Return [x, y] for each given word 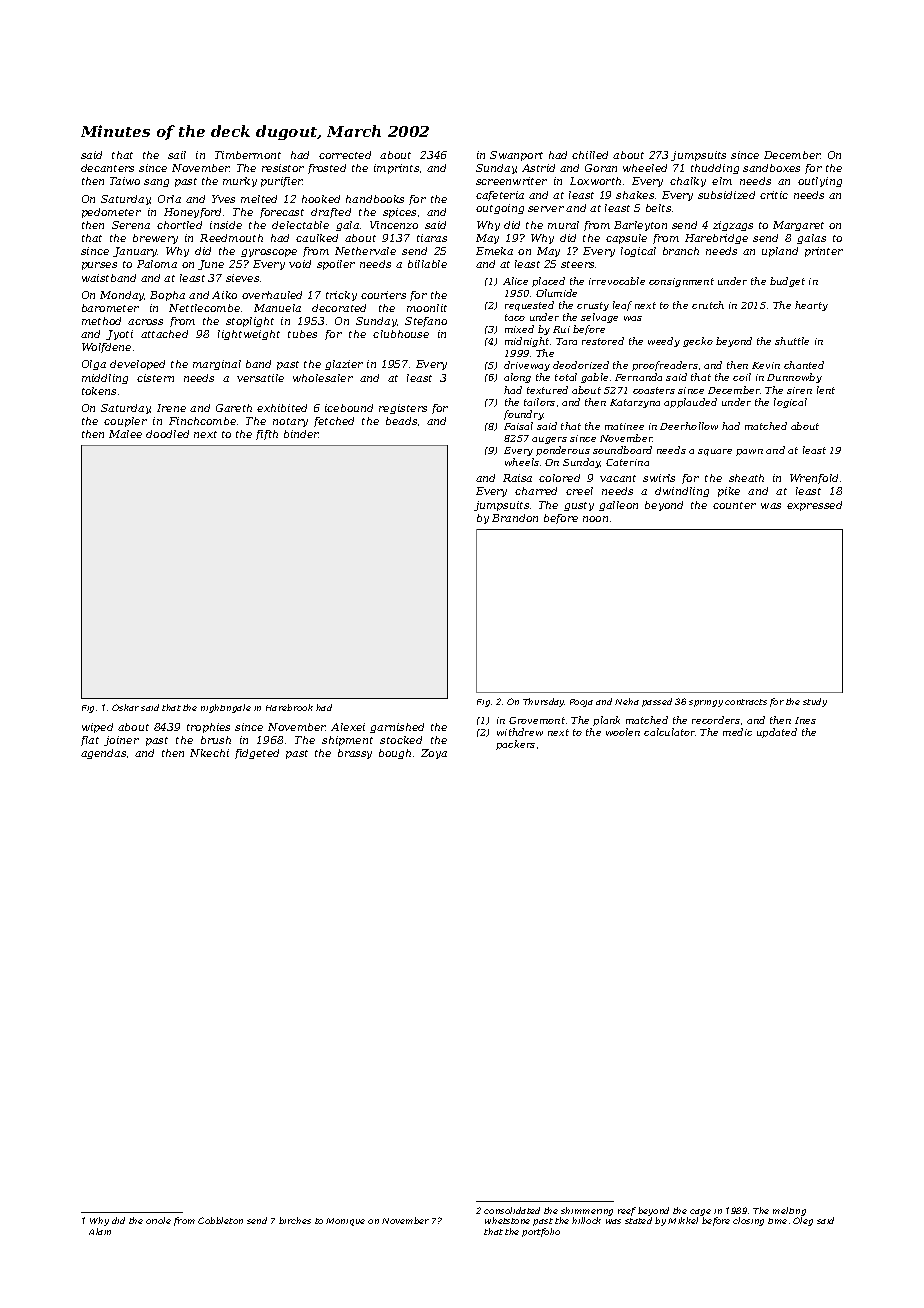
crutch [708, 305]
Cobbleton [220, 1220]
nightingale [226, 708]
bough [395, 754]
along [517, 378]
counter [734, 505]
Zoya [434, 754]
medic [737, 732]
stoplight [250, 322]
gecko [698, 342]
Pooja [581, 703]
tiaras [432, 238]
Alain [100, 1231]
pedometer [111, 213]
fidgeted [257, 754]
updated [777, 733]
